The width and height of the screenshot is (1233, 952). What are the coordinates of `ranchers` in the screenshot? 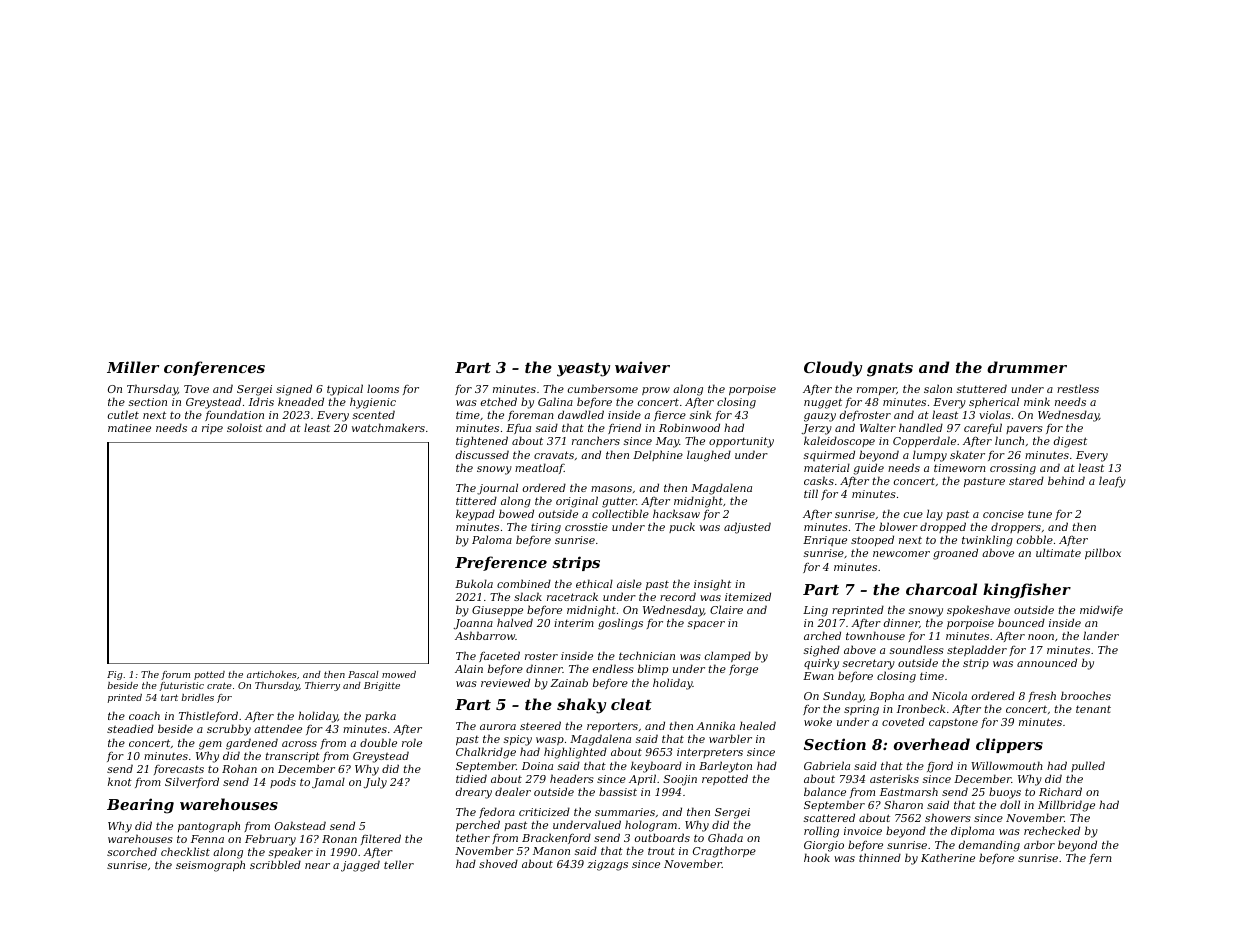 It's located at (596, 440).
